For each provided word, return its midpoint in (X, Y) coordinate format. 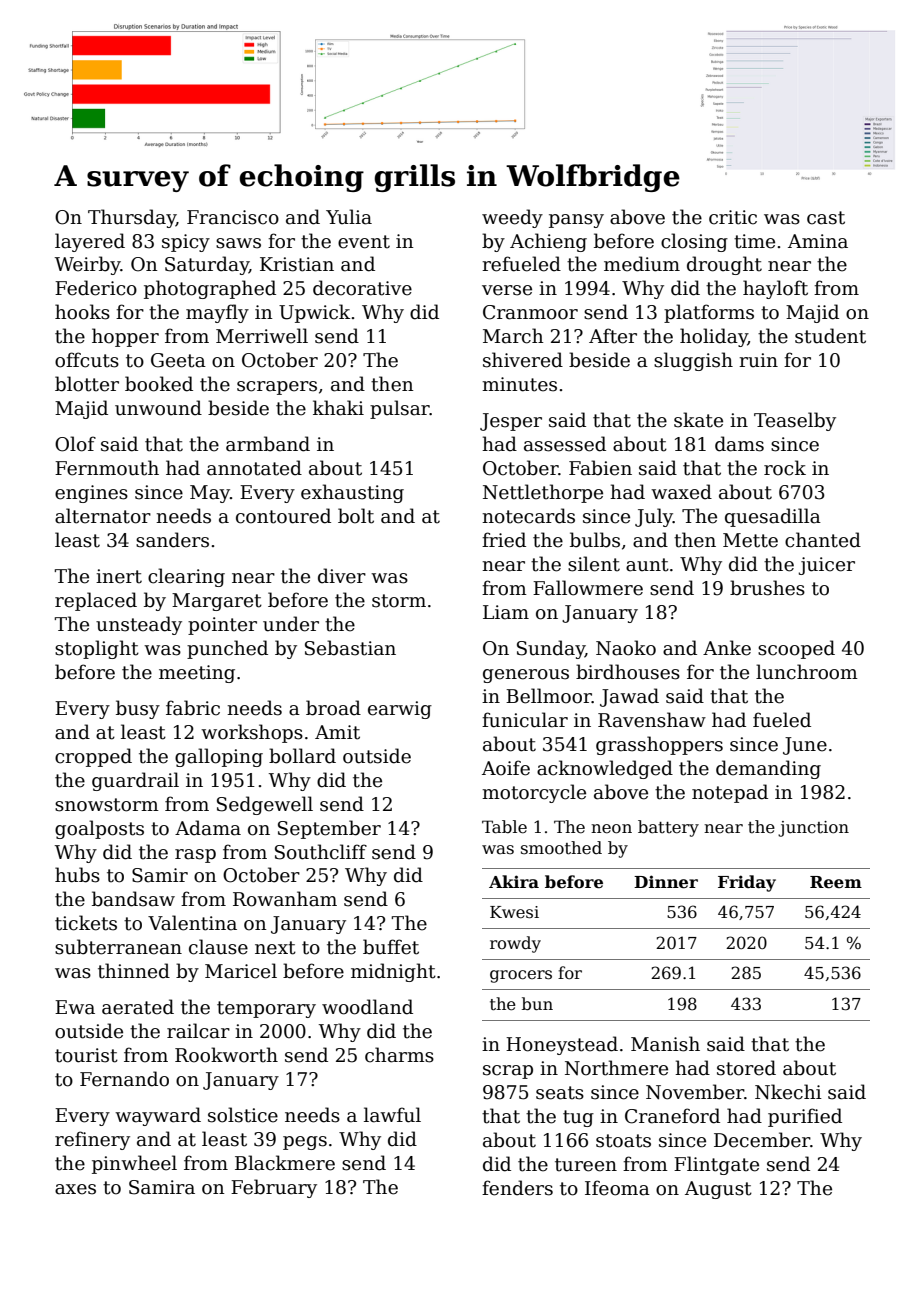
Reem (836, 882)
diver (342, 576)
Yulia (349, 217)
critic (733, 217)
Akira (514, 881)
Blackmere (285, 1163)
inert (119, 576)
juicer (827, 566)
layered (90, 242)
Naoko (626, 648)
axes (75, 1189)
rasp (195, 856)
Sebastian (350, 648)
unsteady (139, 625)
